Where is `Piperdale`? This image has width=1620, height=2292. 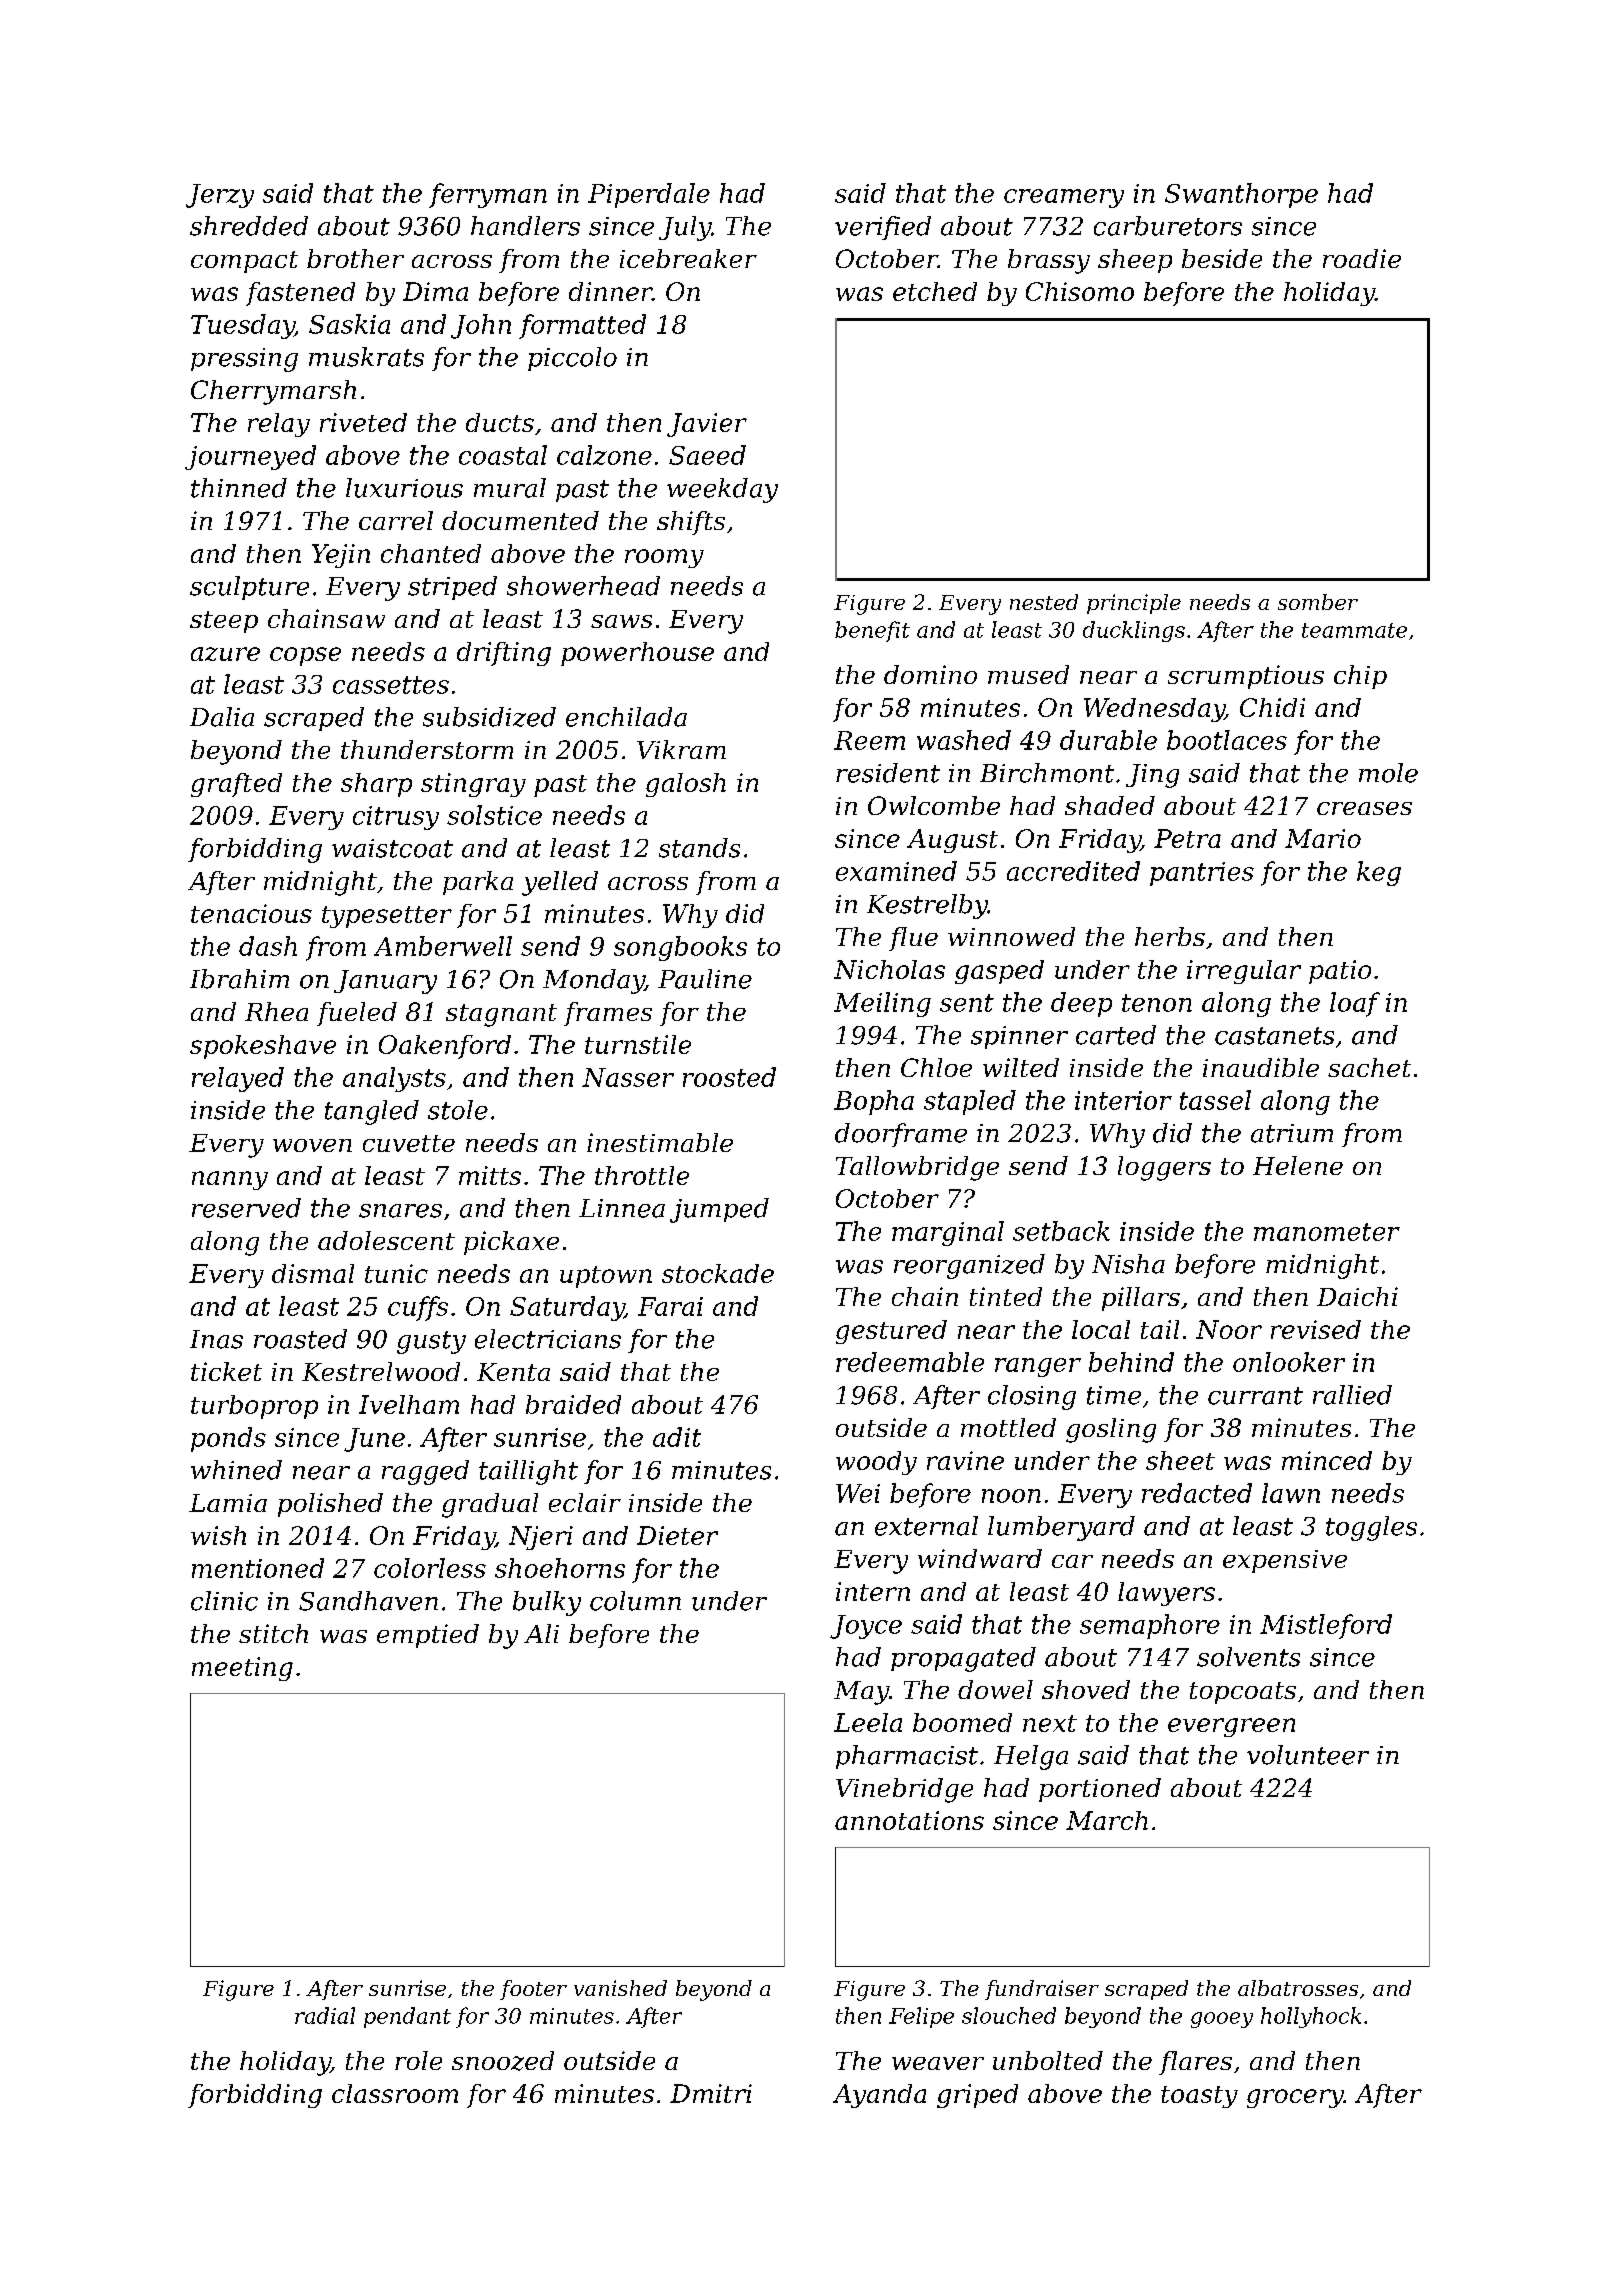 Piperdale is located at coordinates (649, 195).
